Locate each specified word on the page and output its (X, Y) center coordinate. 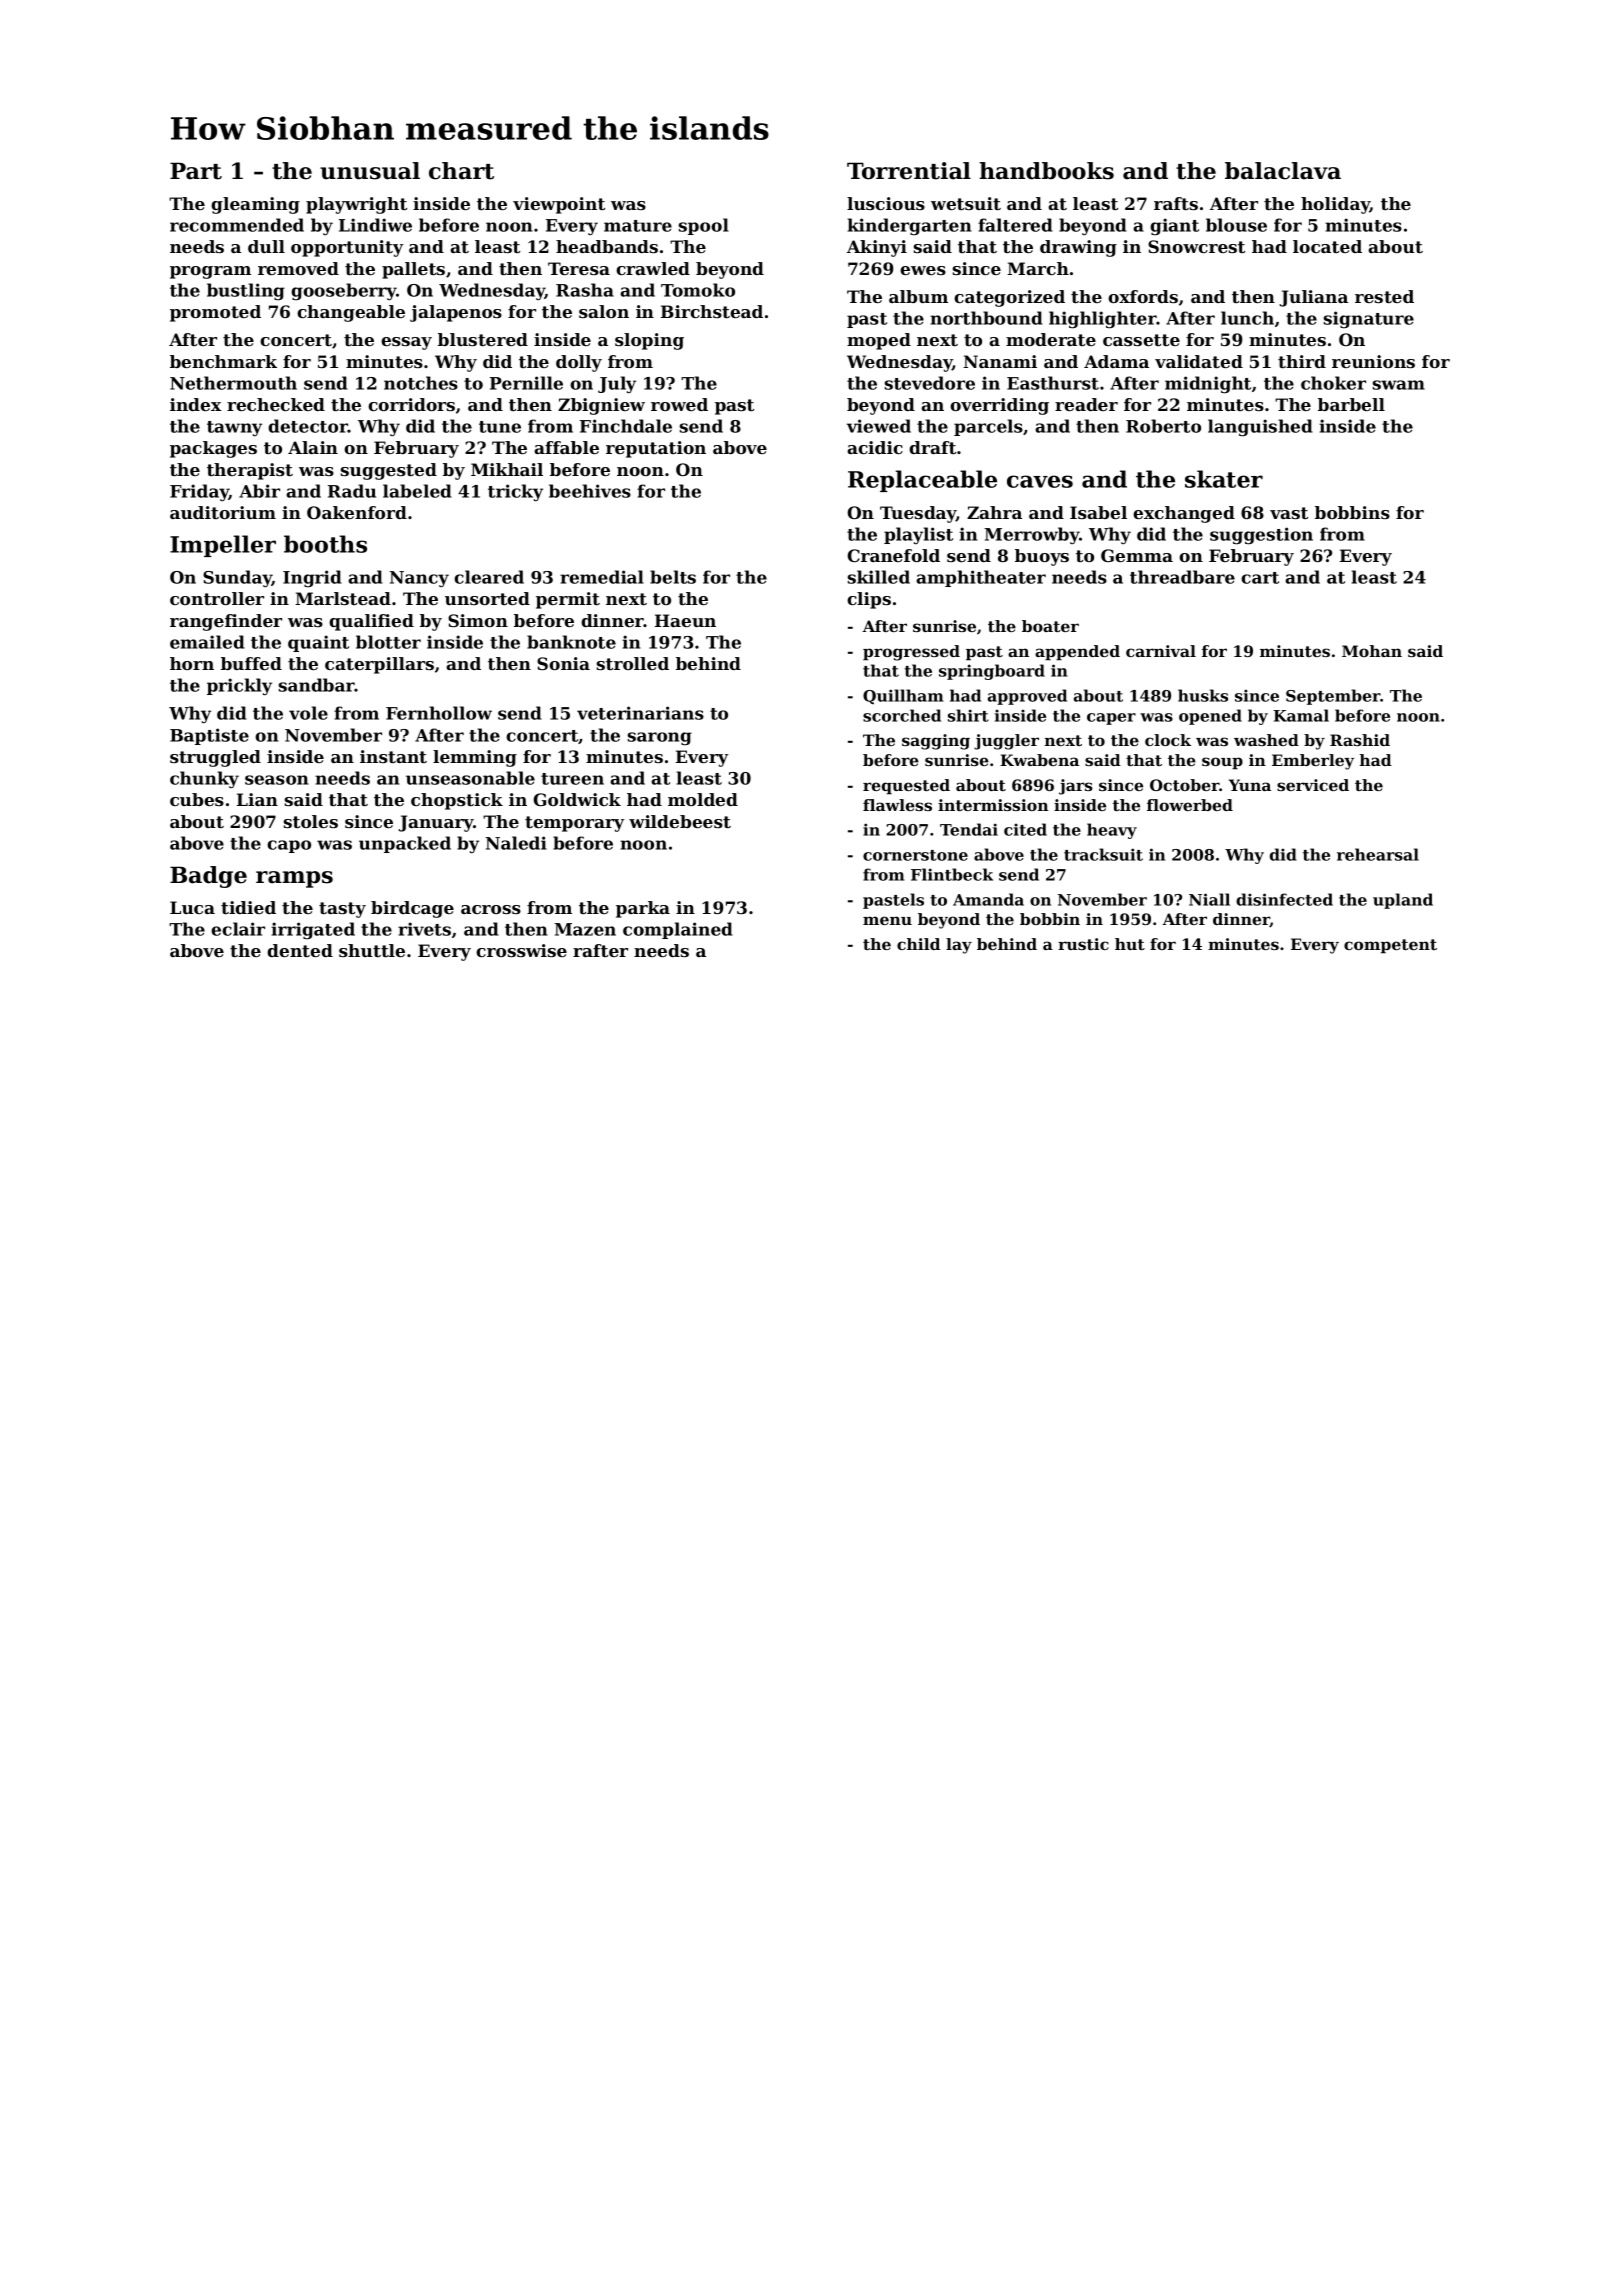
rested (1384, 296)
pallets (413, 270)
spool (704, 226)
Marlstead (343, 598)
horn (192, 663)
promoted (215, 313)
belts (673, 577)
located (1327, 246)
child (918, 944)
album (918, 296)
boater (1050, 626)
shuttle (372, 950)
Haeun (685, 620)
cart (1260, 578)
